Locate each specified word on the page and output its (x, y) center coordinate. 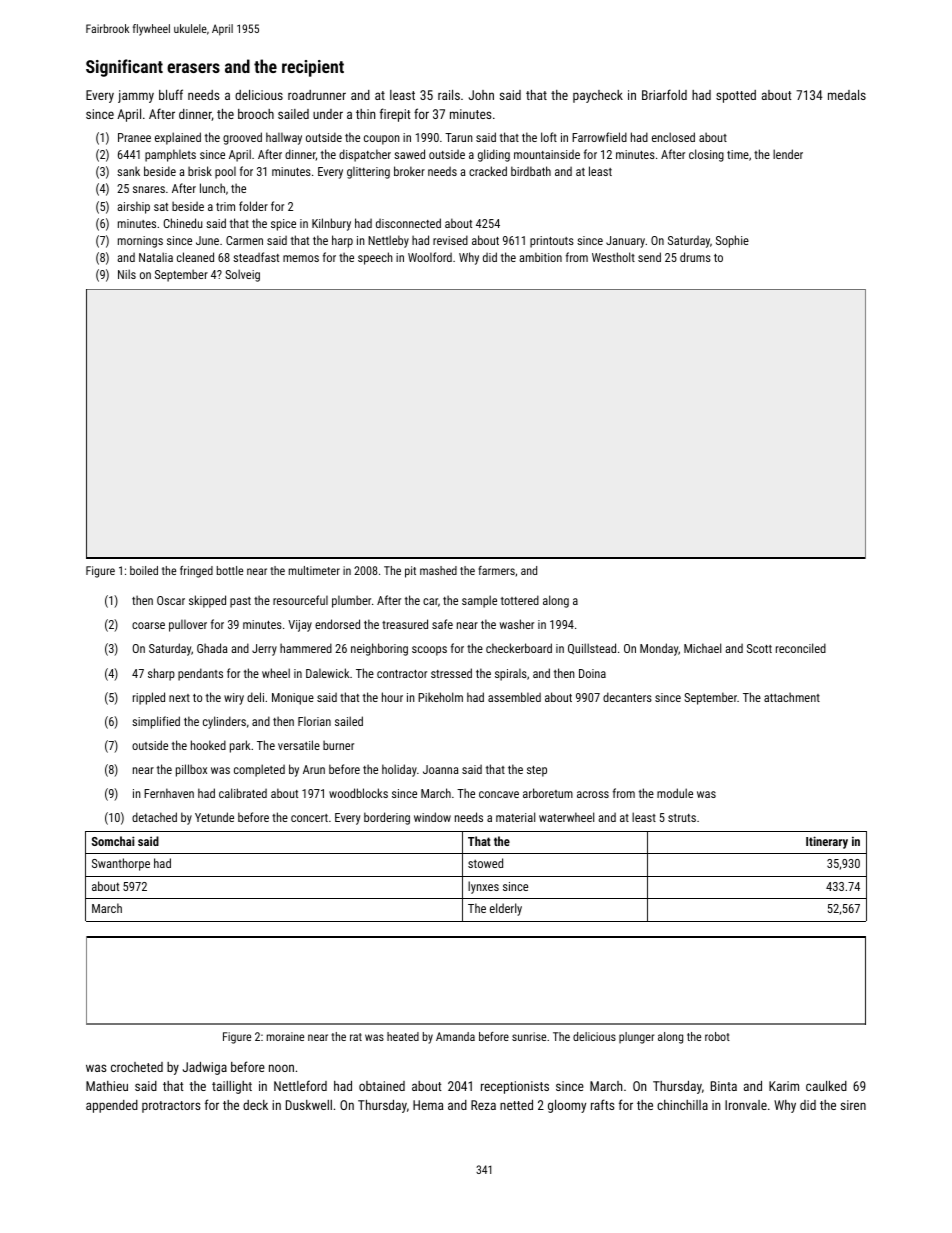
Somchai (113, 841)
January (625, 242)
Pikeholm (440, 697)
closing (706, 155)
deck (255, 1105)
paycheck (598, 96)
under (328, 114)
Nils (127, 274)
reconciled (801, 648)
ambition (540, 257)
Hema (428, 1105)
